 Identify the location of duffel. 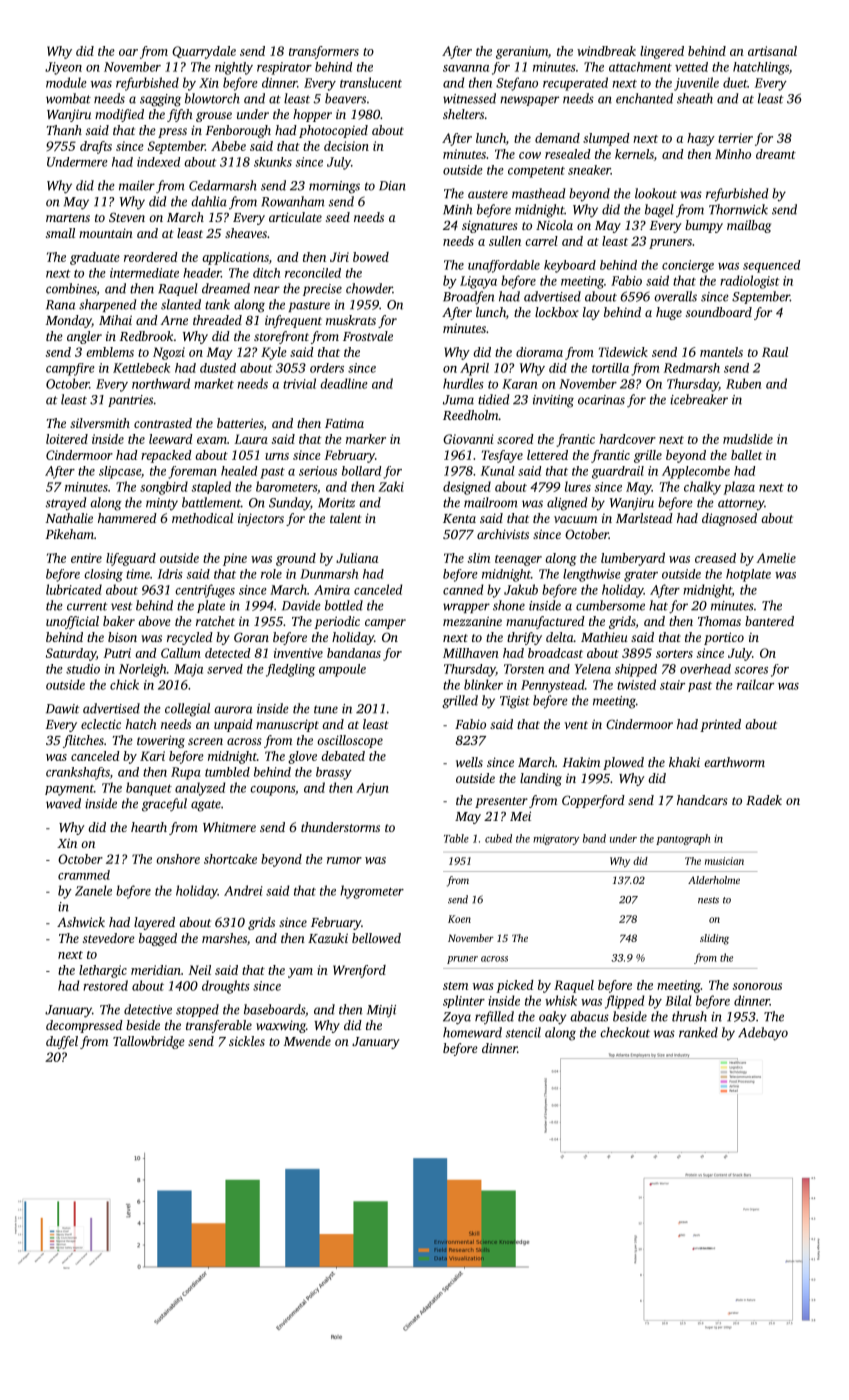
(62, 1042).
